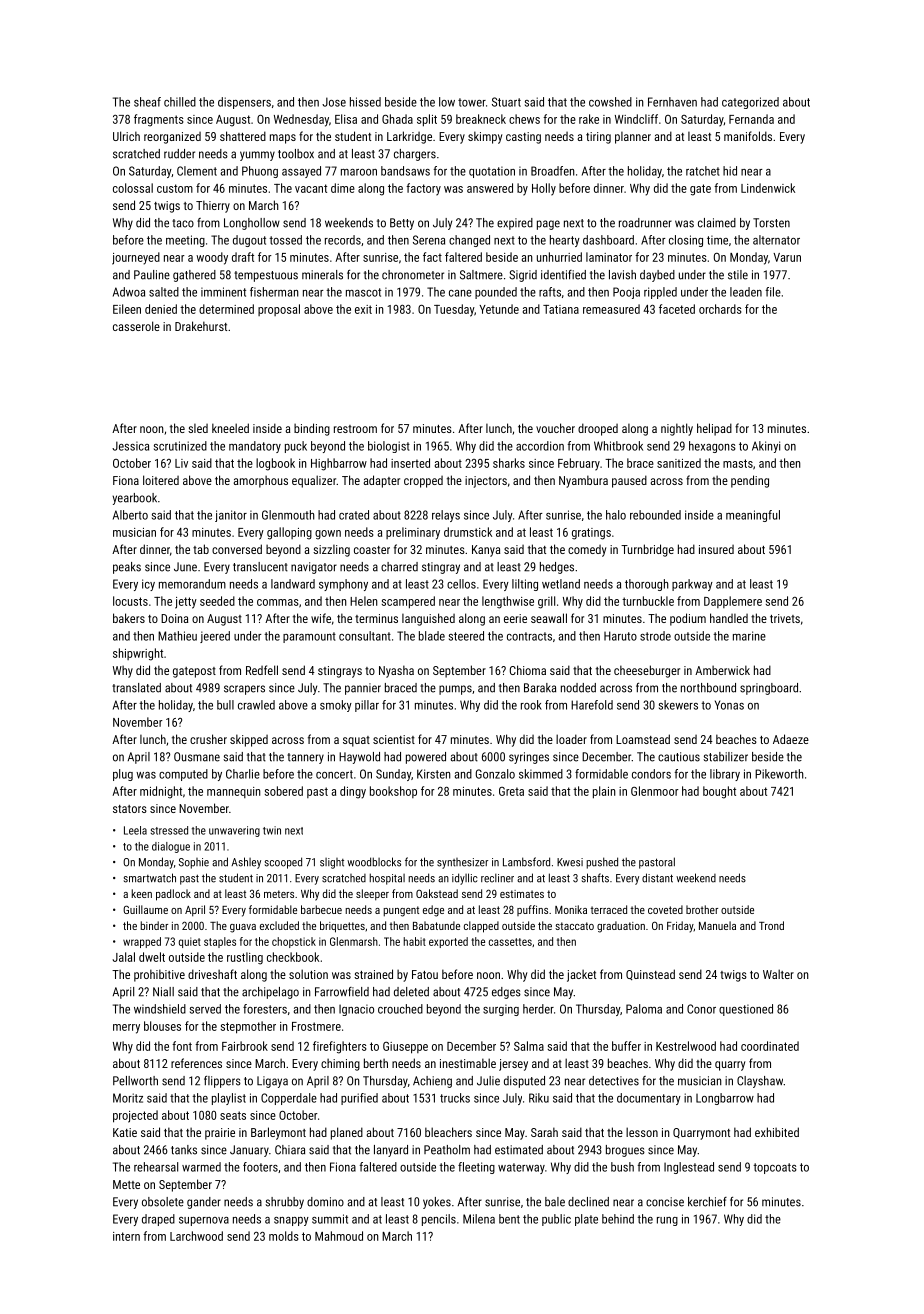  I want to click on skewers, so click(678, 705).
